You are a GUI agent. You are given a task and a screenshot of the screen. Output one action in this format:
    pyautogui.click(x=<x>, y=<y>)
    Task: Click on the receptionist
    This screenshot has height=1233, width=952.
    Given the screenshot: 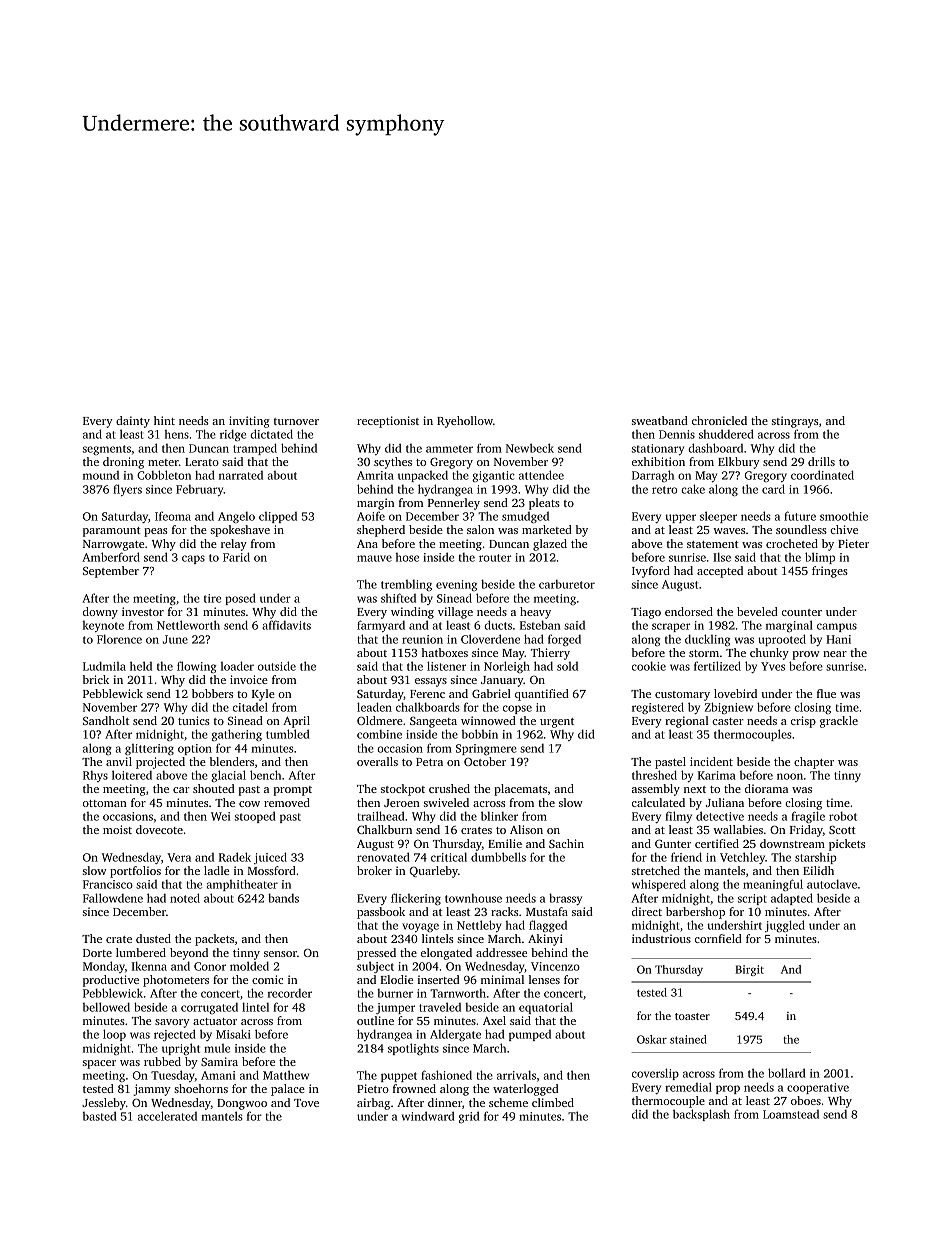 What is the action you would take?
    pyautogui.click(x=388, y=422)
